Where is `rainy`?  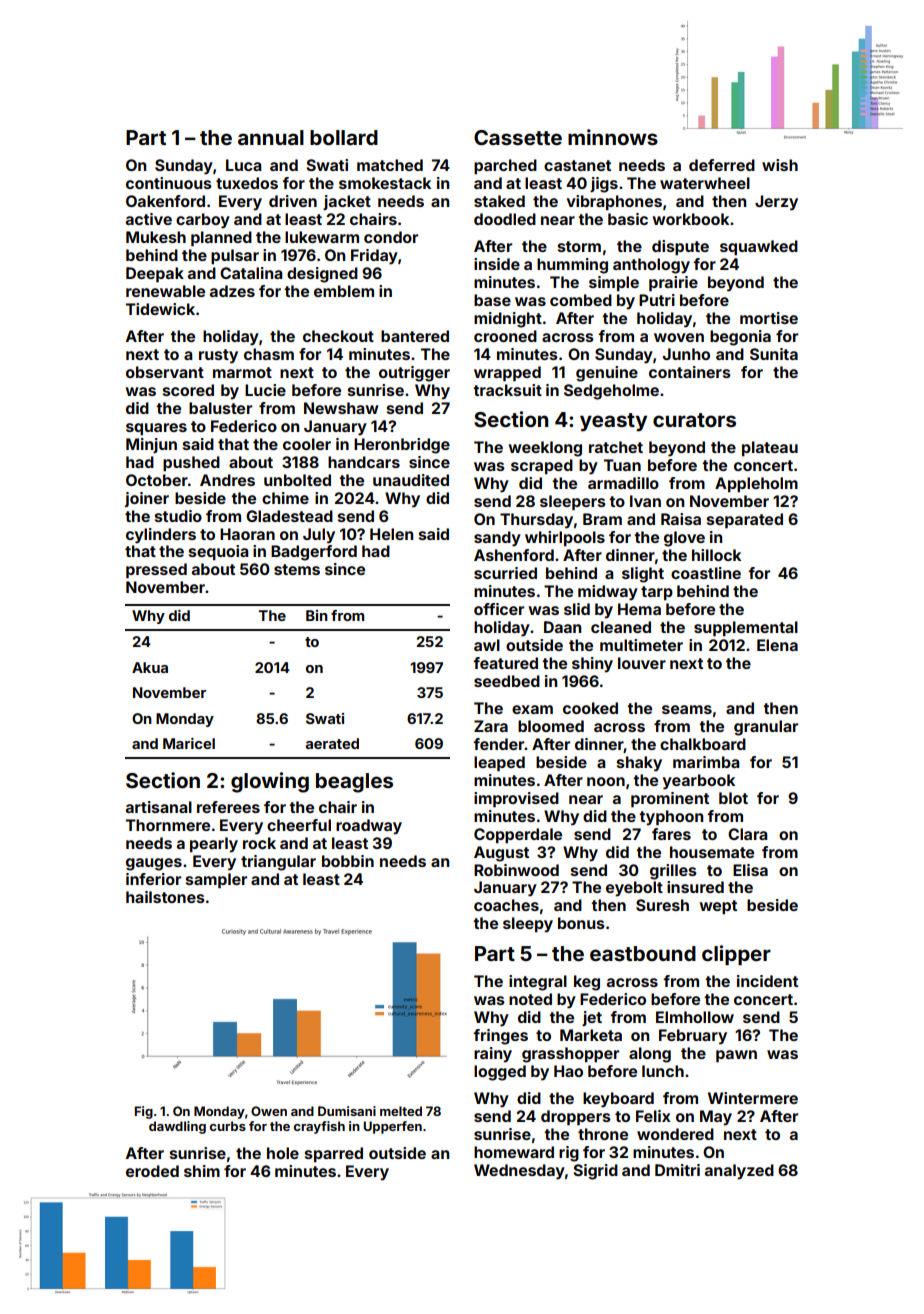
rainy is located at coordinates (493, 1055).
